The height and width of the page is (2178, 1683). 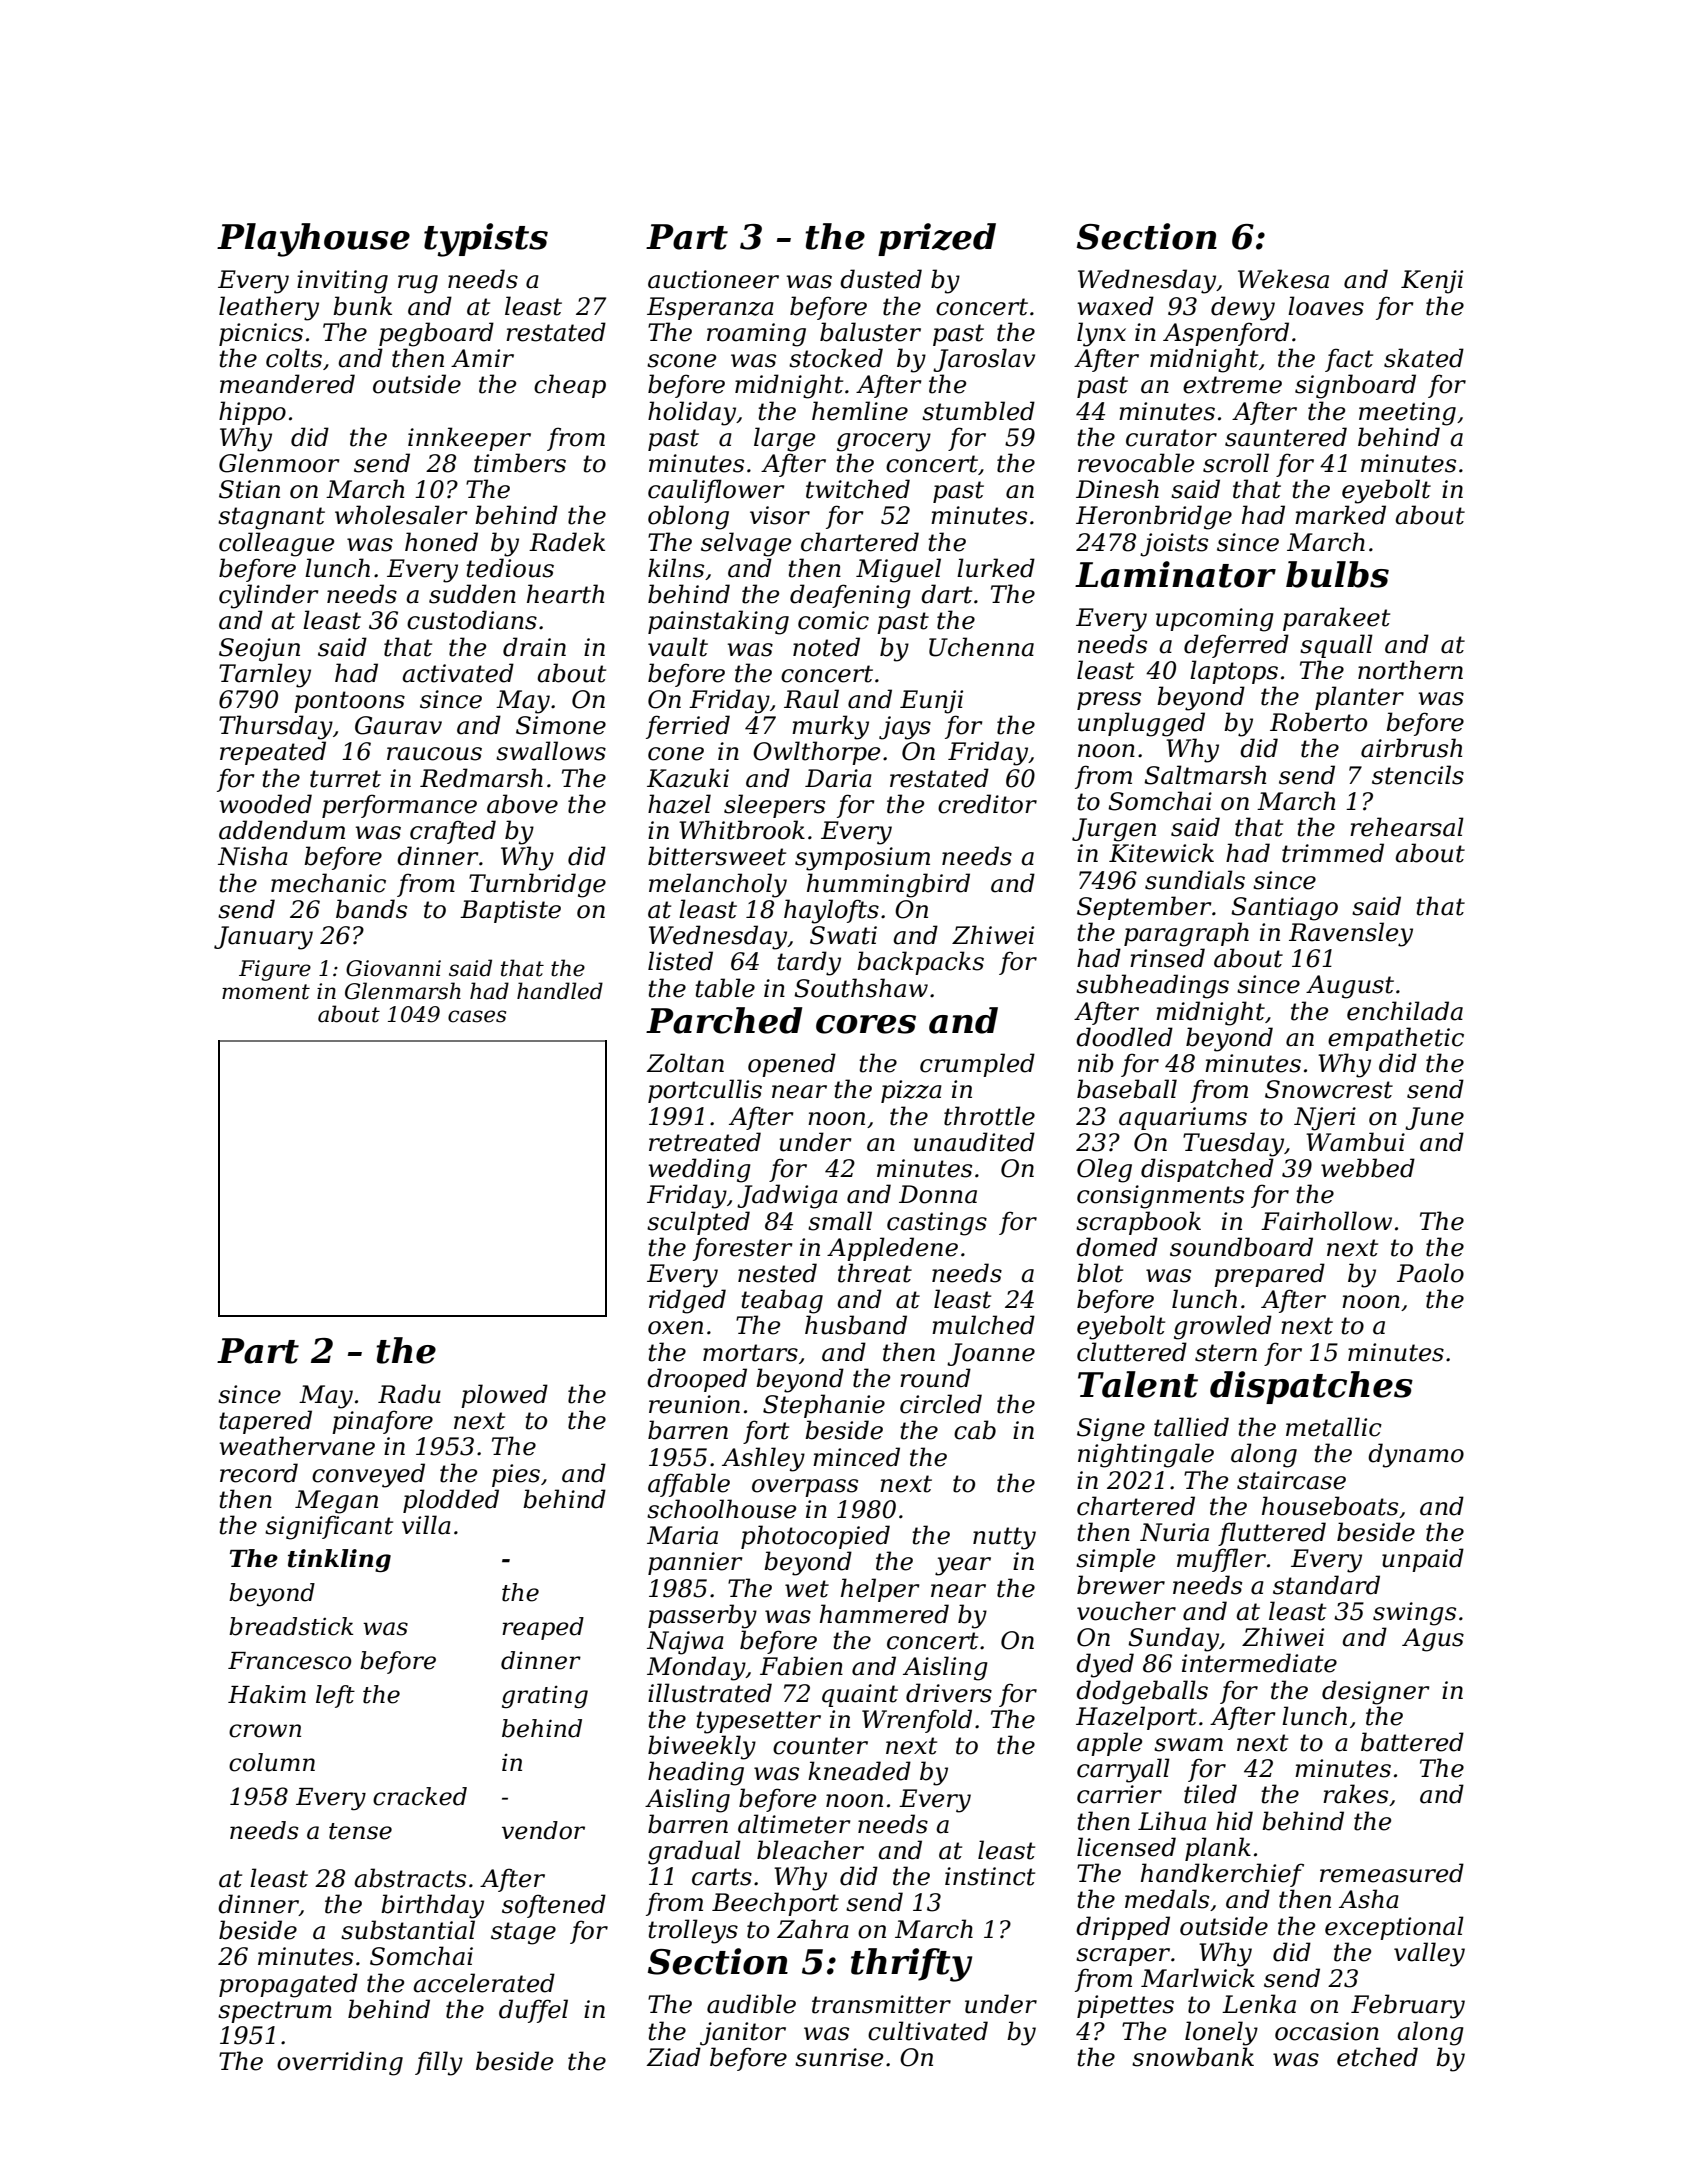 I want to click on spectrum, so click(x=275, y=2012).
